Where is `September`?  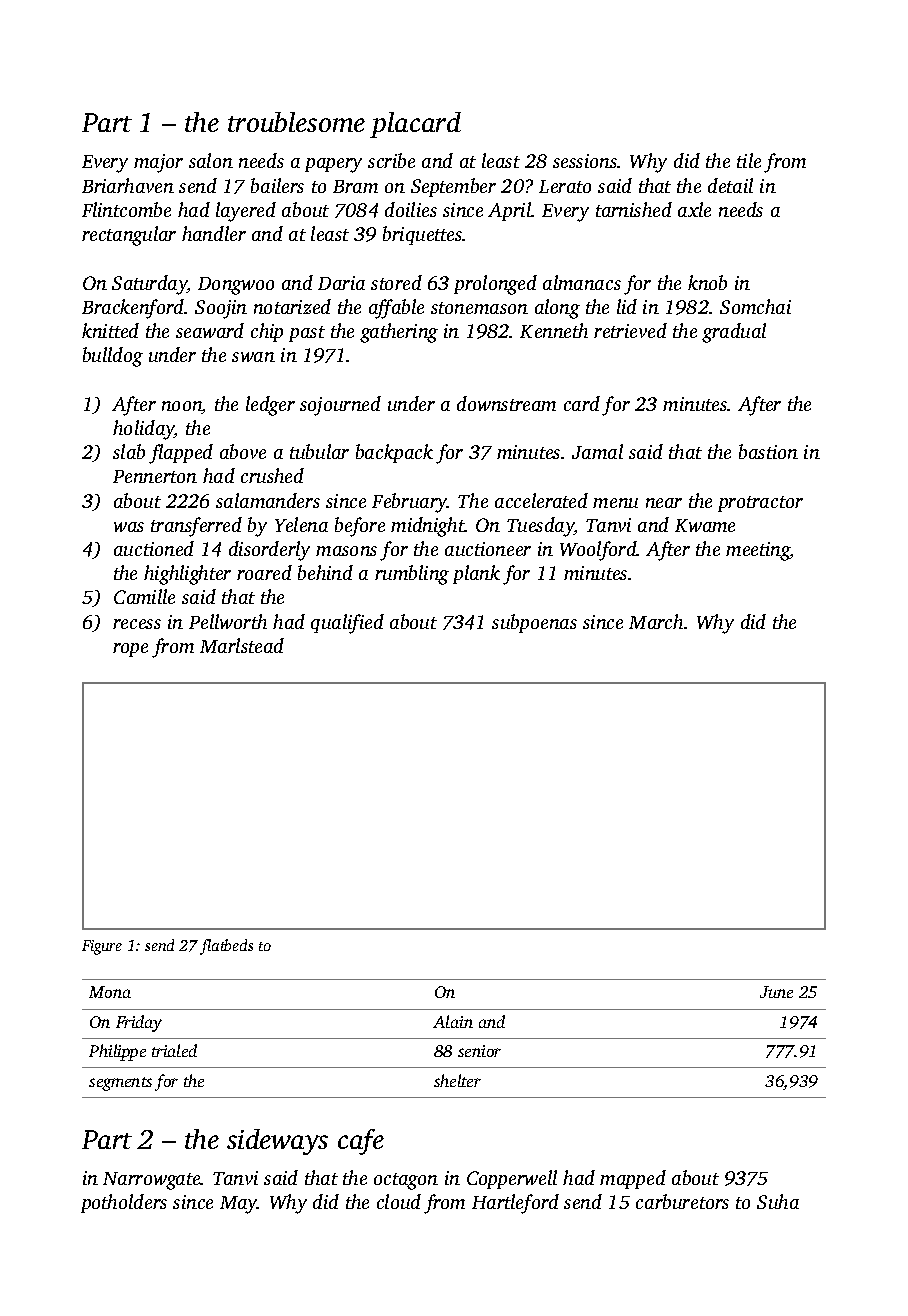
September is located at coordinates (453, 187).
